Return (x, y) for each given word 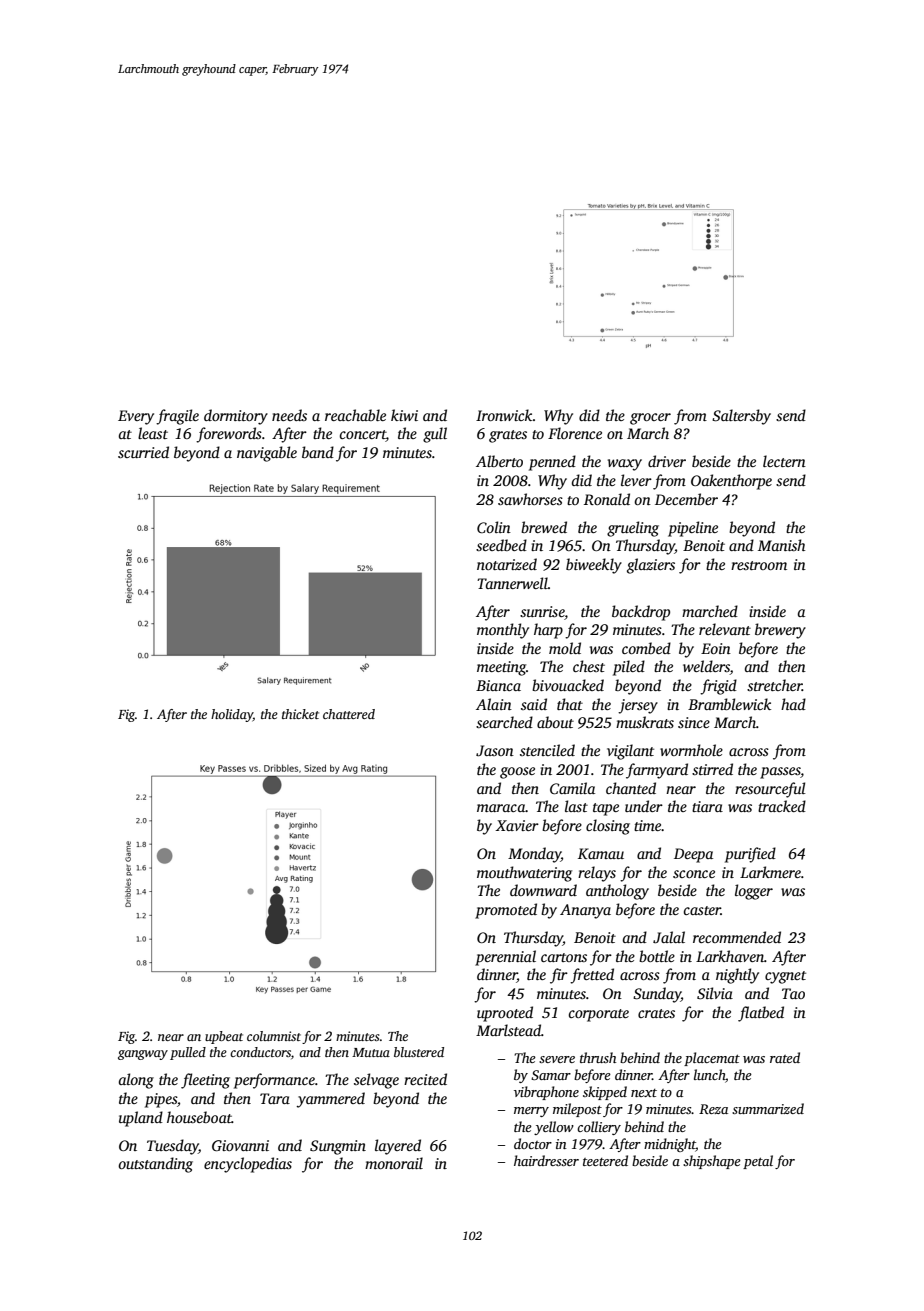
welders (706, 667)
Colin (494, 527)
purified (750, 855)
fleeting (205, 1081)
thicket (300, 714)
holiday (232, 715)
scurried (143, 452)
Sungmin (338, 1147)
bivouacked (568, 685)
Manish (781, 545)
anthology (617, 892)
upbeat (224, 1037)
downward (543, 890)
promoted (506, 911)
